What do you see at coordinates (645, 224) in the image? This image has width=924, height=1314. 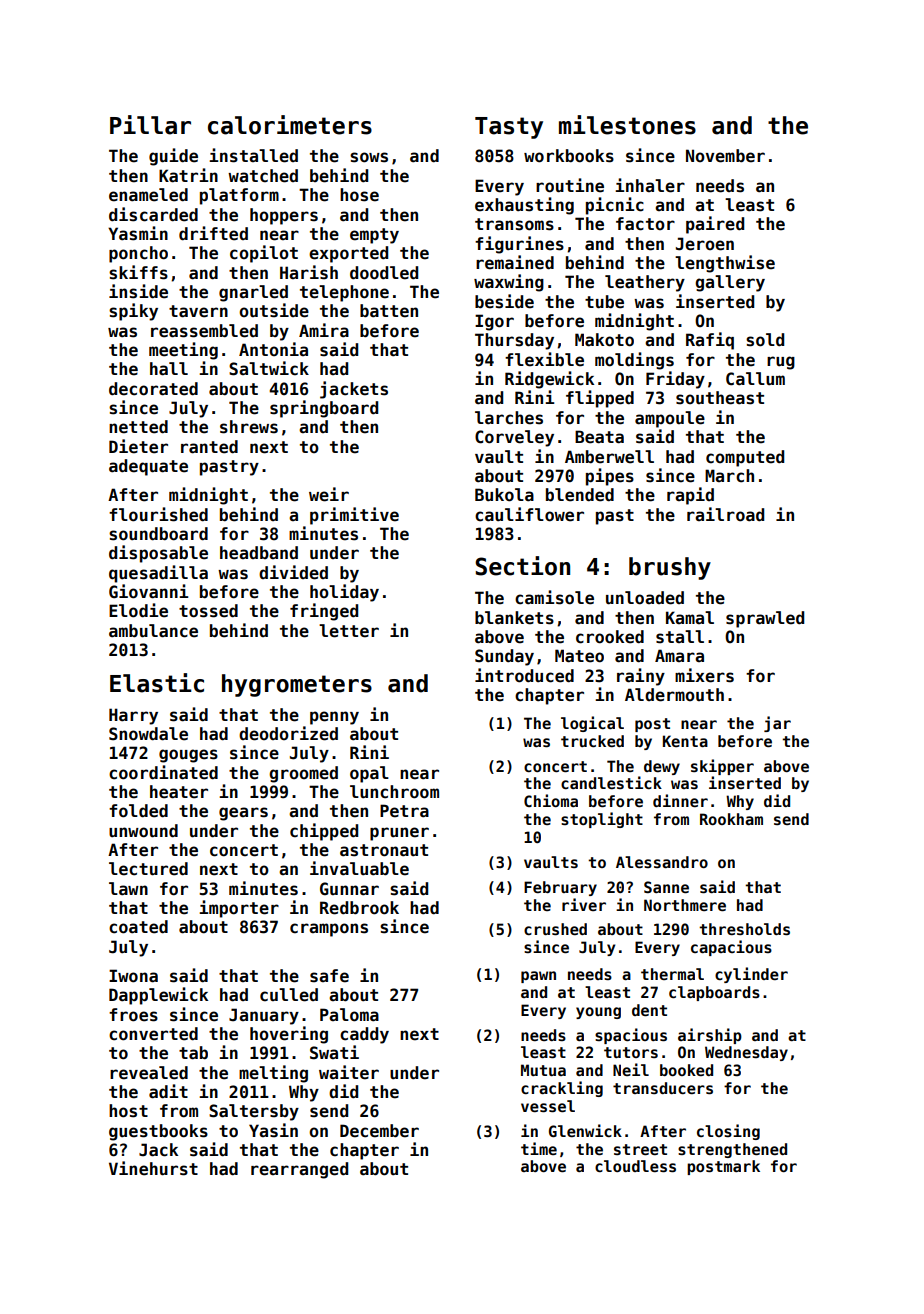 I see `factor` at bounding box center [645, 224].
